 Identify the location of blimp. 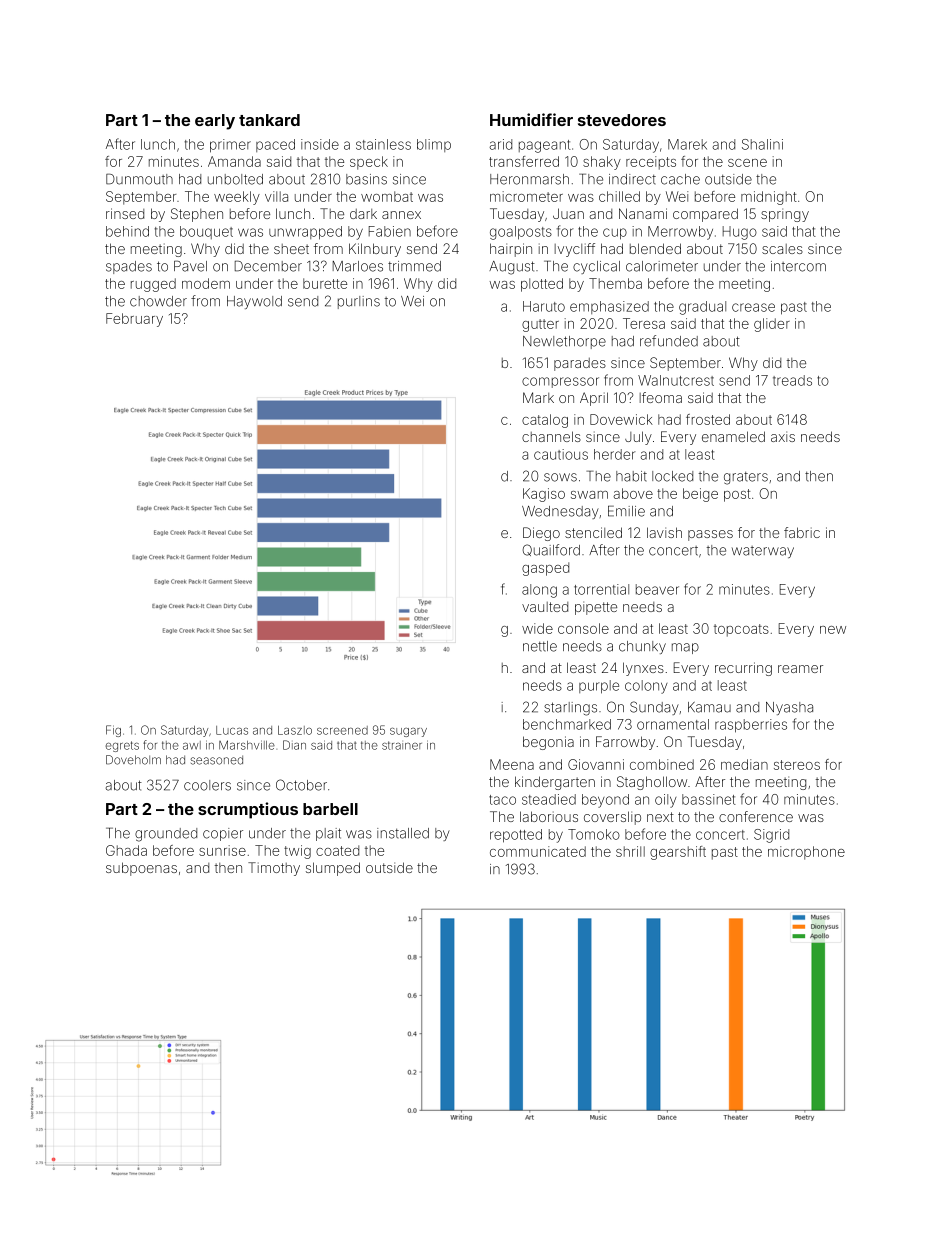
(434, 145).
